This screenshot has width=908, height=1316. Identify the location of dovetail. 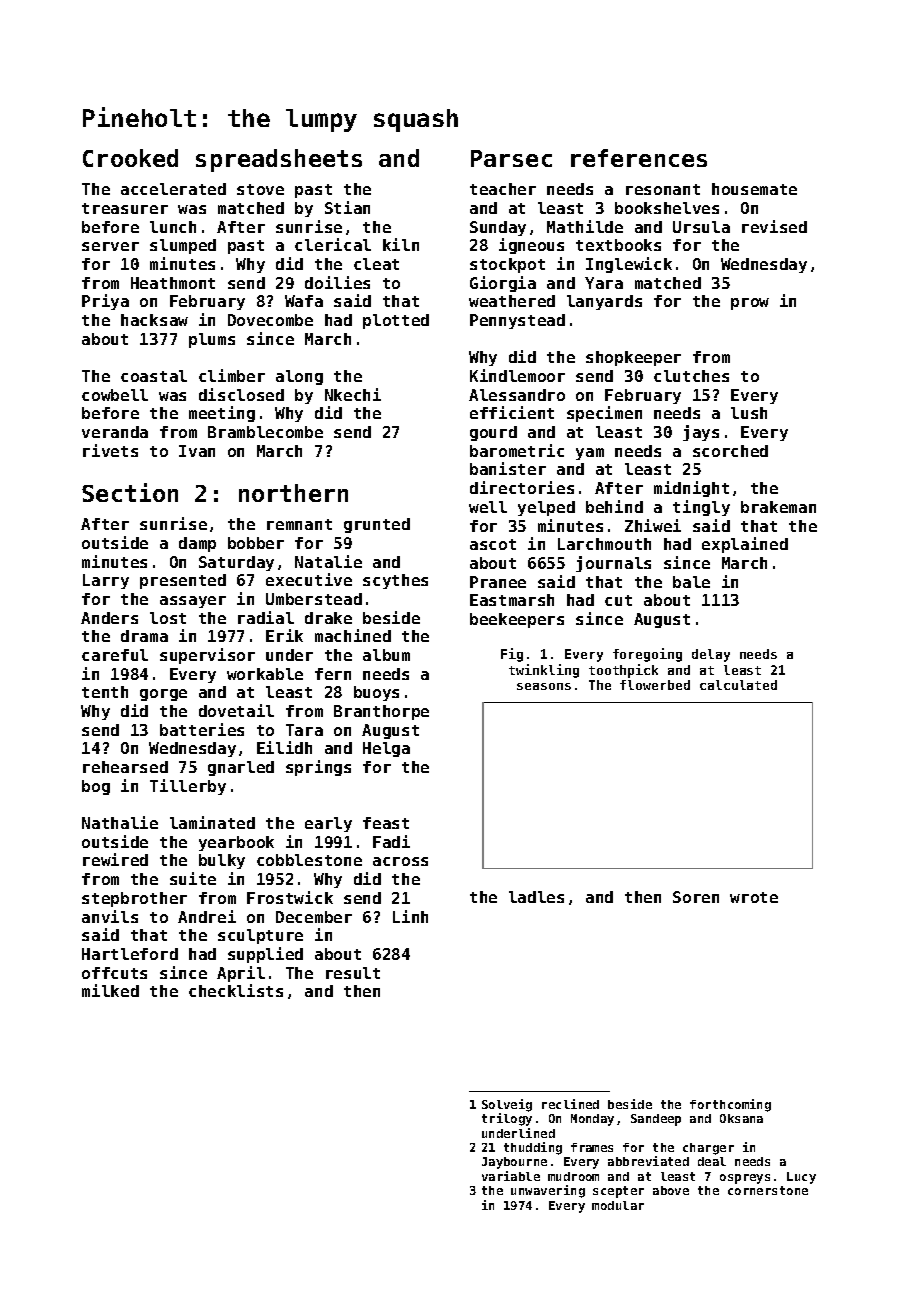
(236, 710).
